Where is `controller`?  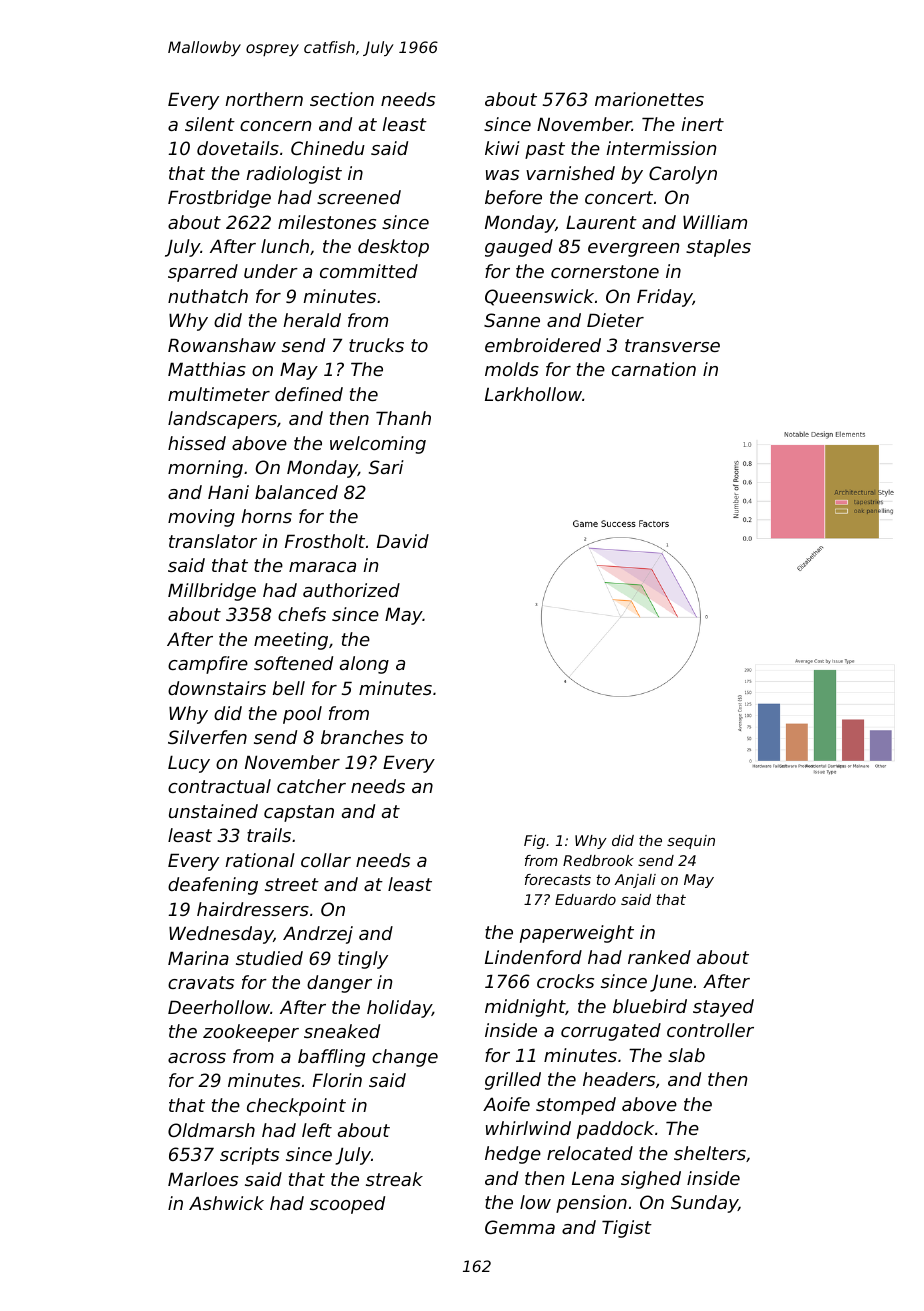 controller is located at coordinates (710, 1030).
